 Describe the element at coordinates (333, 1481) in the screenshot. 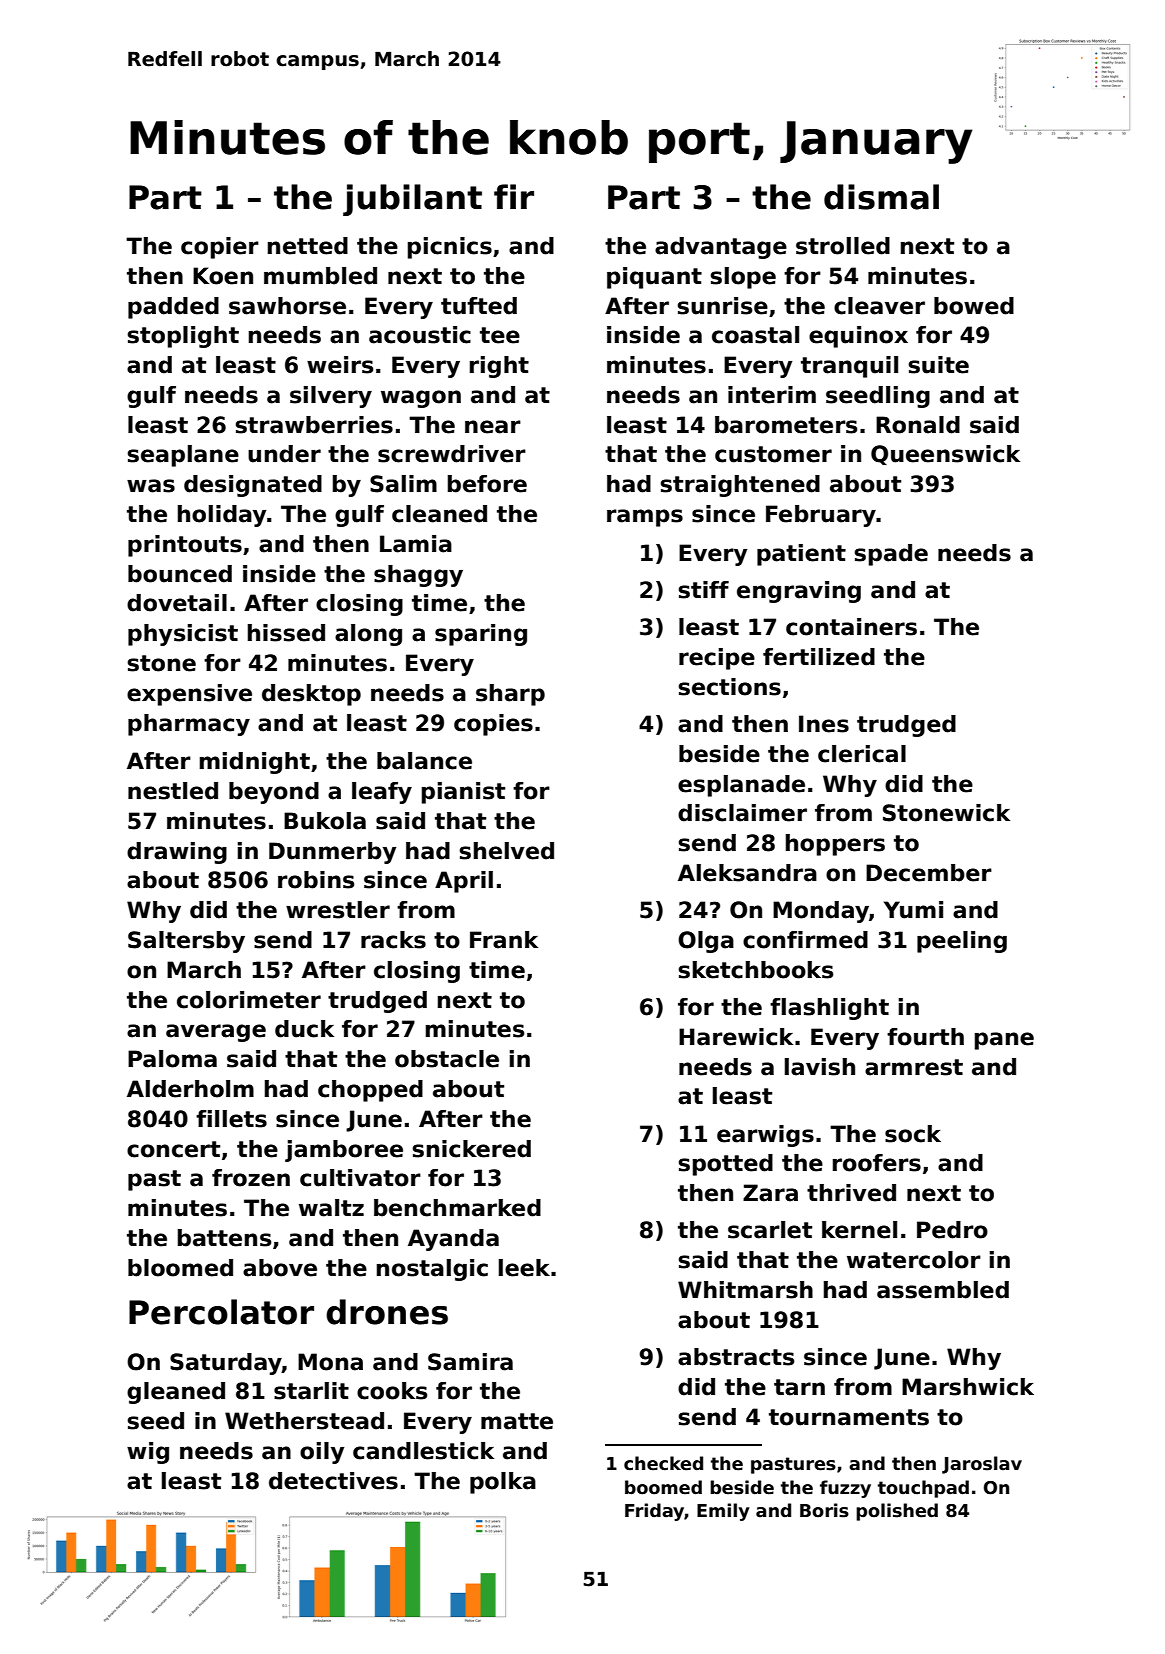

I see `detectives` at that location.
